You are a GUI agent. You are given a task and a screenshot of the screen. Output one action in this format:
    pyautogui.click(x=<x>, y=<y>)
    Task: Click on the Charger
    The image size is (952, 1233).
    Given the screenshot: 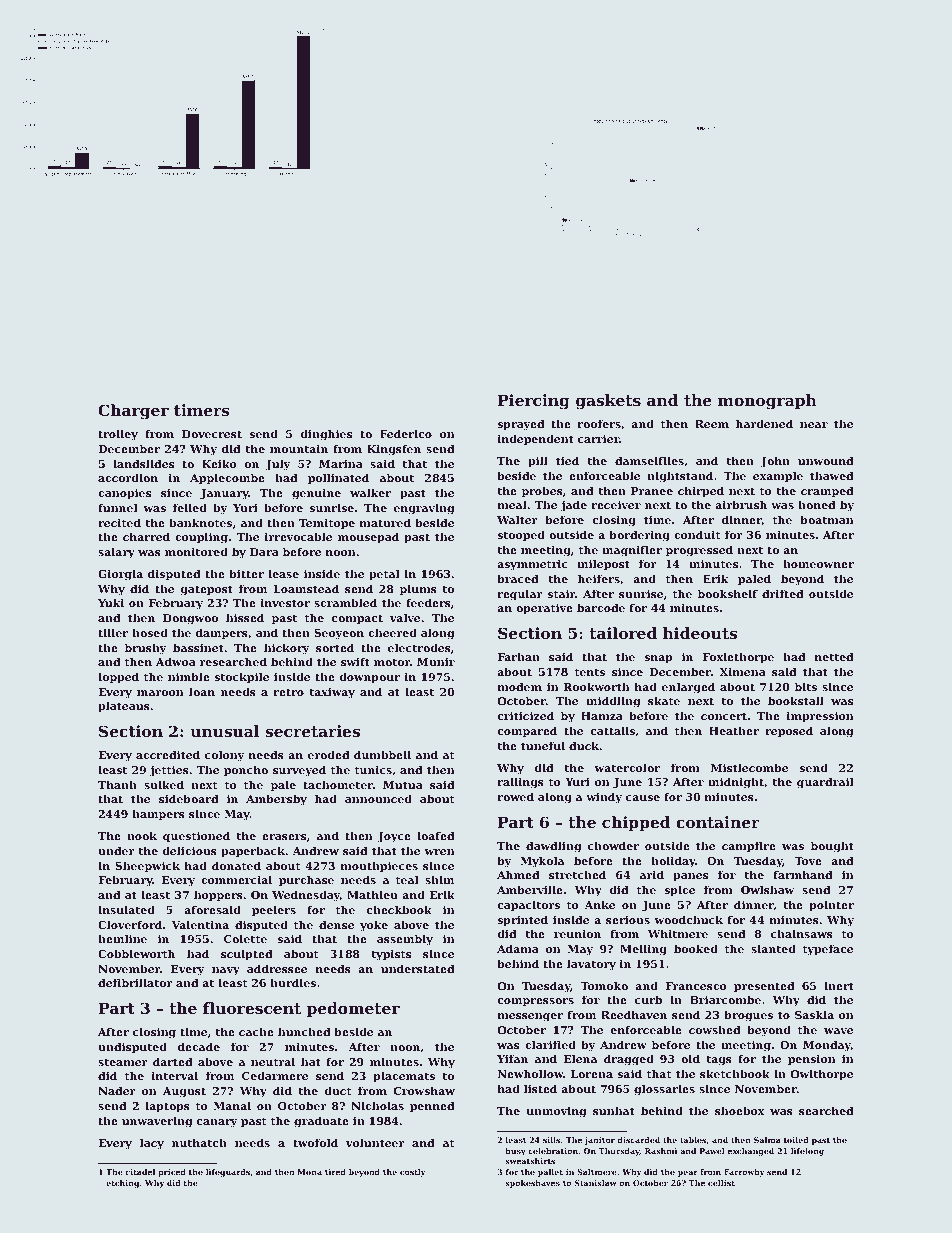 What is the action you would take?
    pyautogui.click(x=133, y=412)
